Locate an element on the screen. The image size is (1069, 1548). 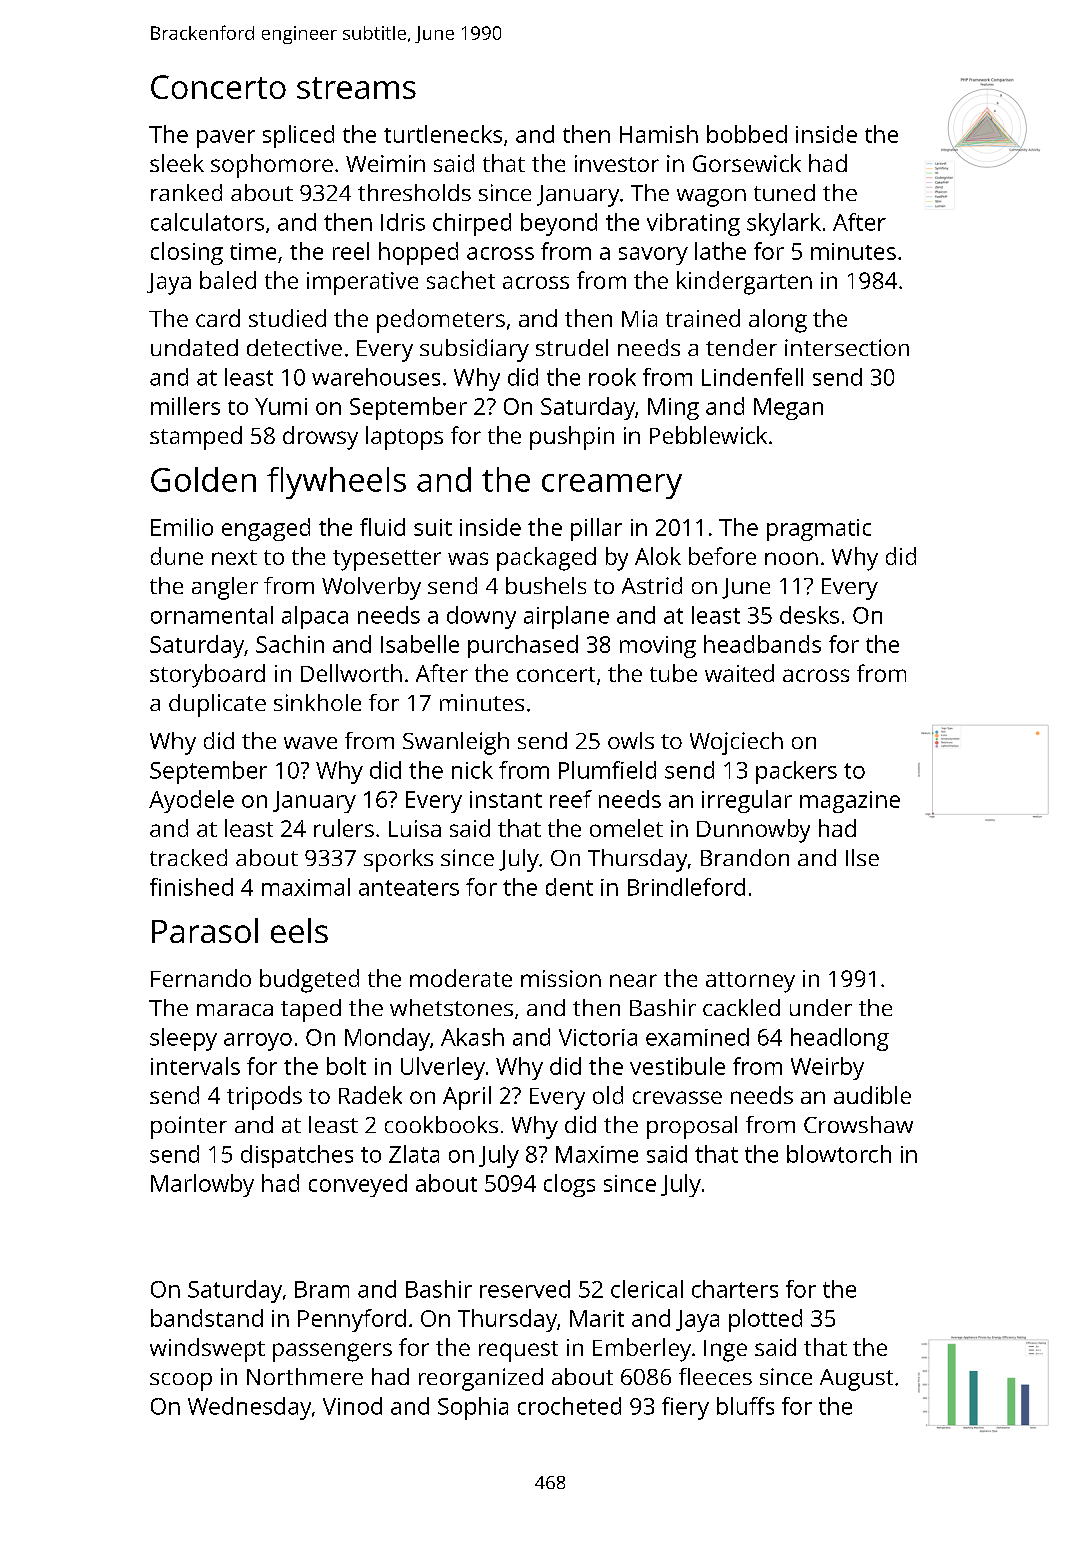
Megan is located at coordinates (788, 409).
